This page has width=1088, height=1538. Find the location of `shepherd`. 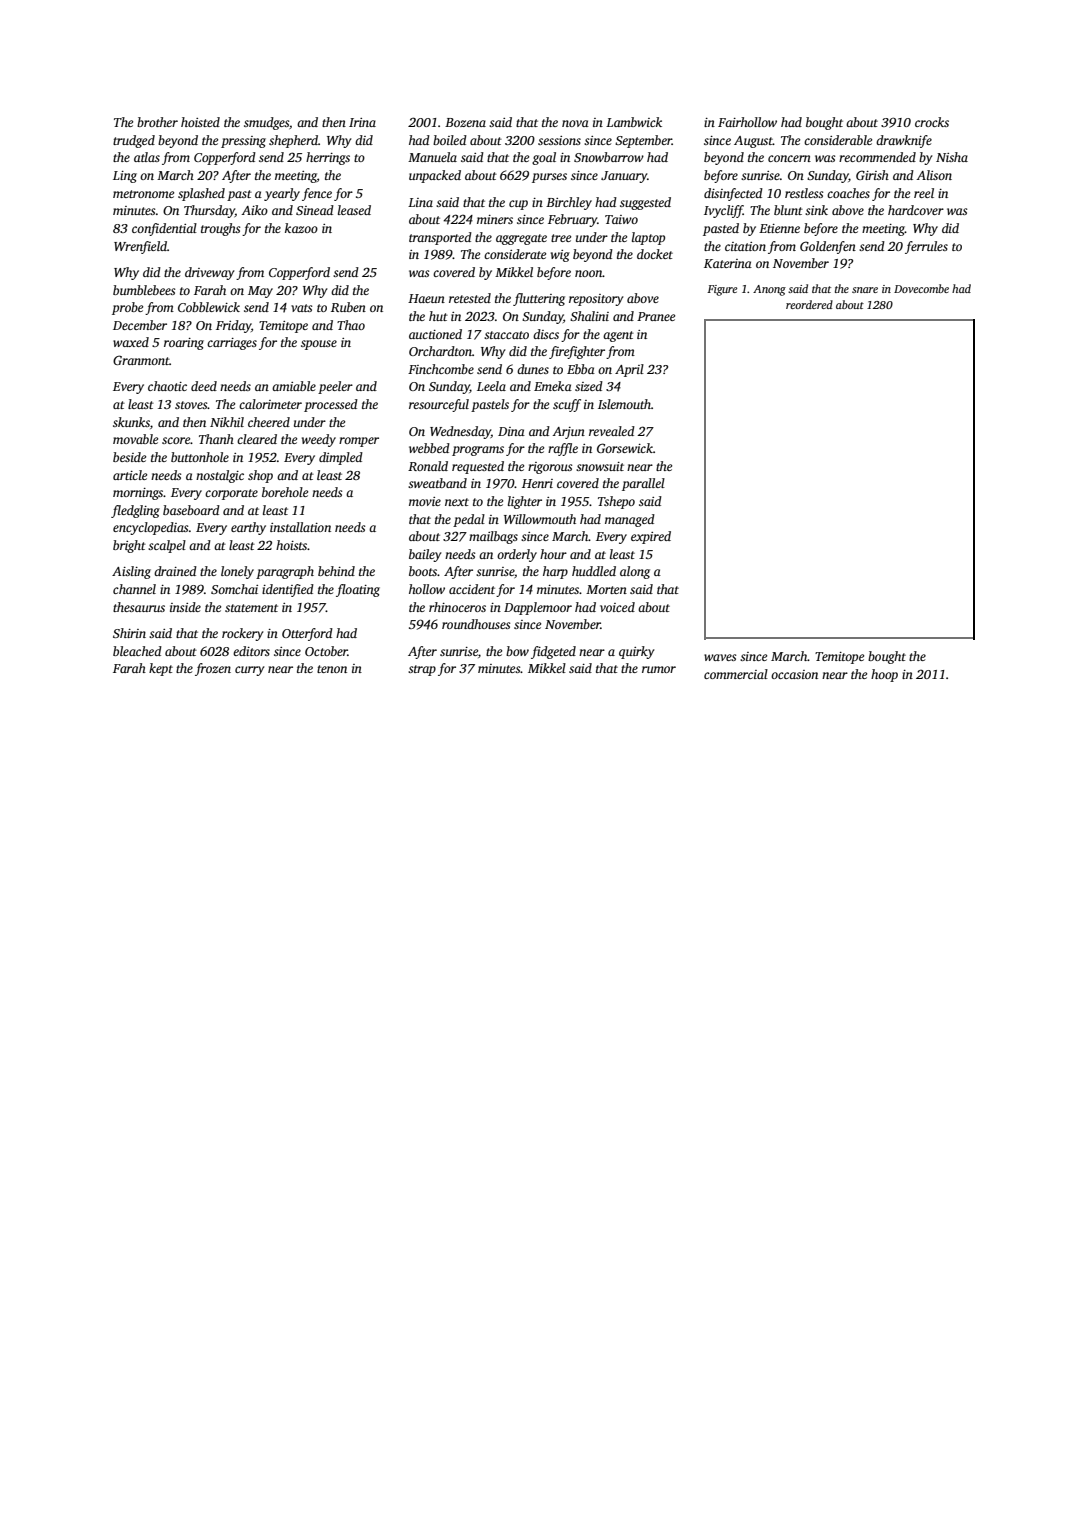

shepherd is located at coordinates (293, 141).
